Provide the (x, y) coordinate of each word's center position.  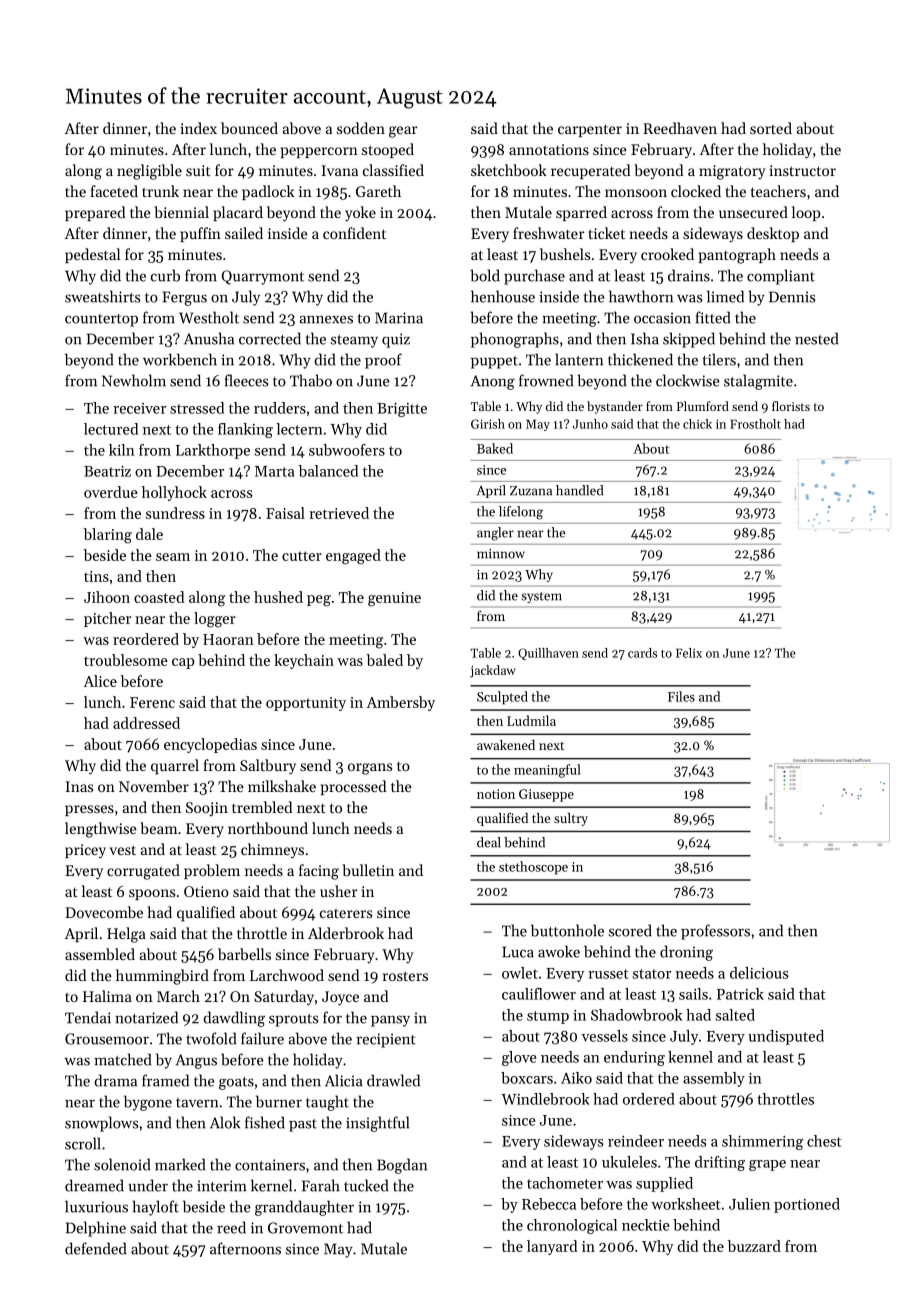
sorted (771, 128)
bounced (249, 128)
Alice (100, 681)
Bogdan (402, 1166)
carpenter (590, 130)
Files (681, 696)
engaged (353, 557)
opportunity (306, 704)
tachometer (565, 1183)
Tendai (88, 1017)
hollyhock (174, 493)
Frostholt (755, 424)
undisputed (786, 1037)
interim (221, 1186)
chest (824, 1141)
